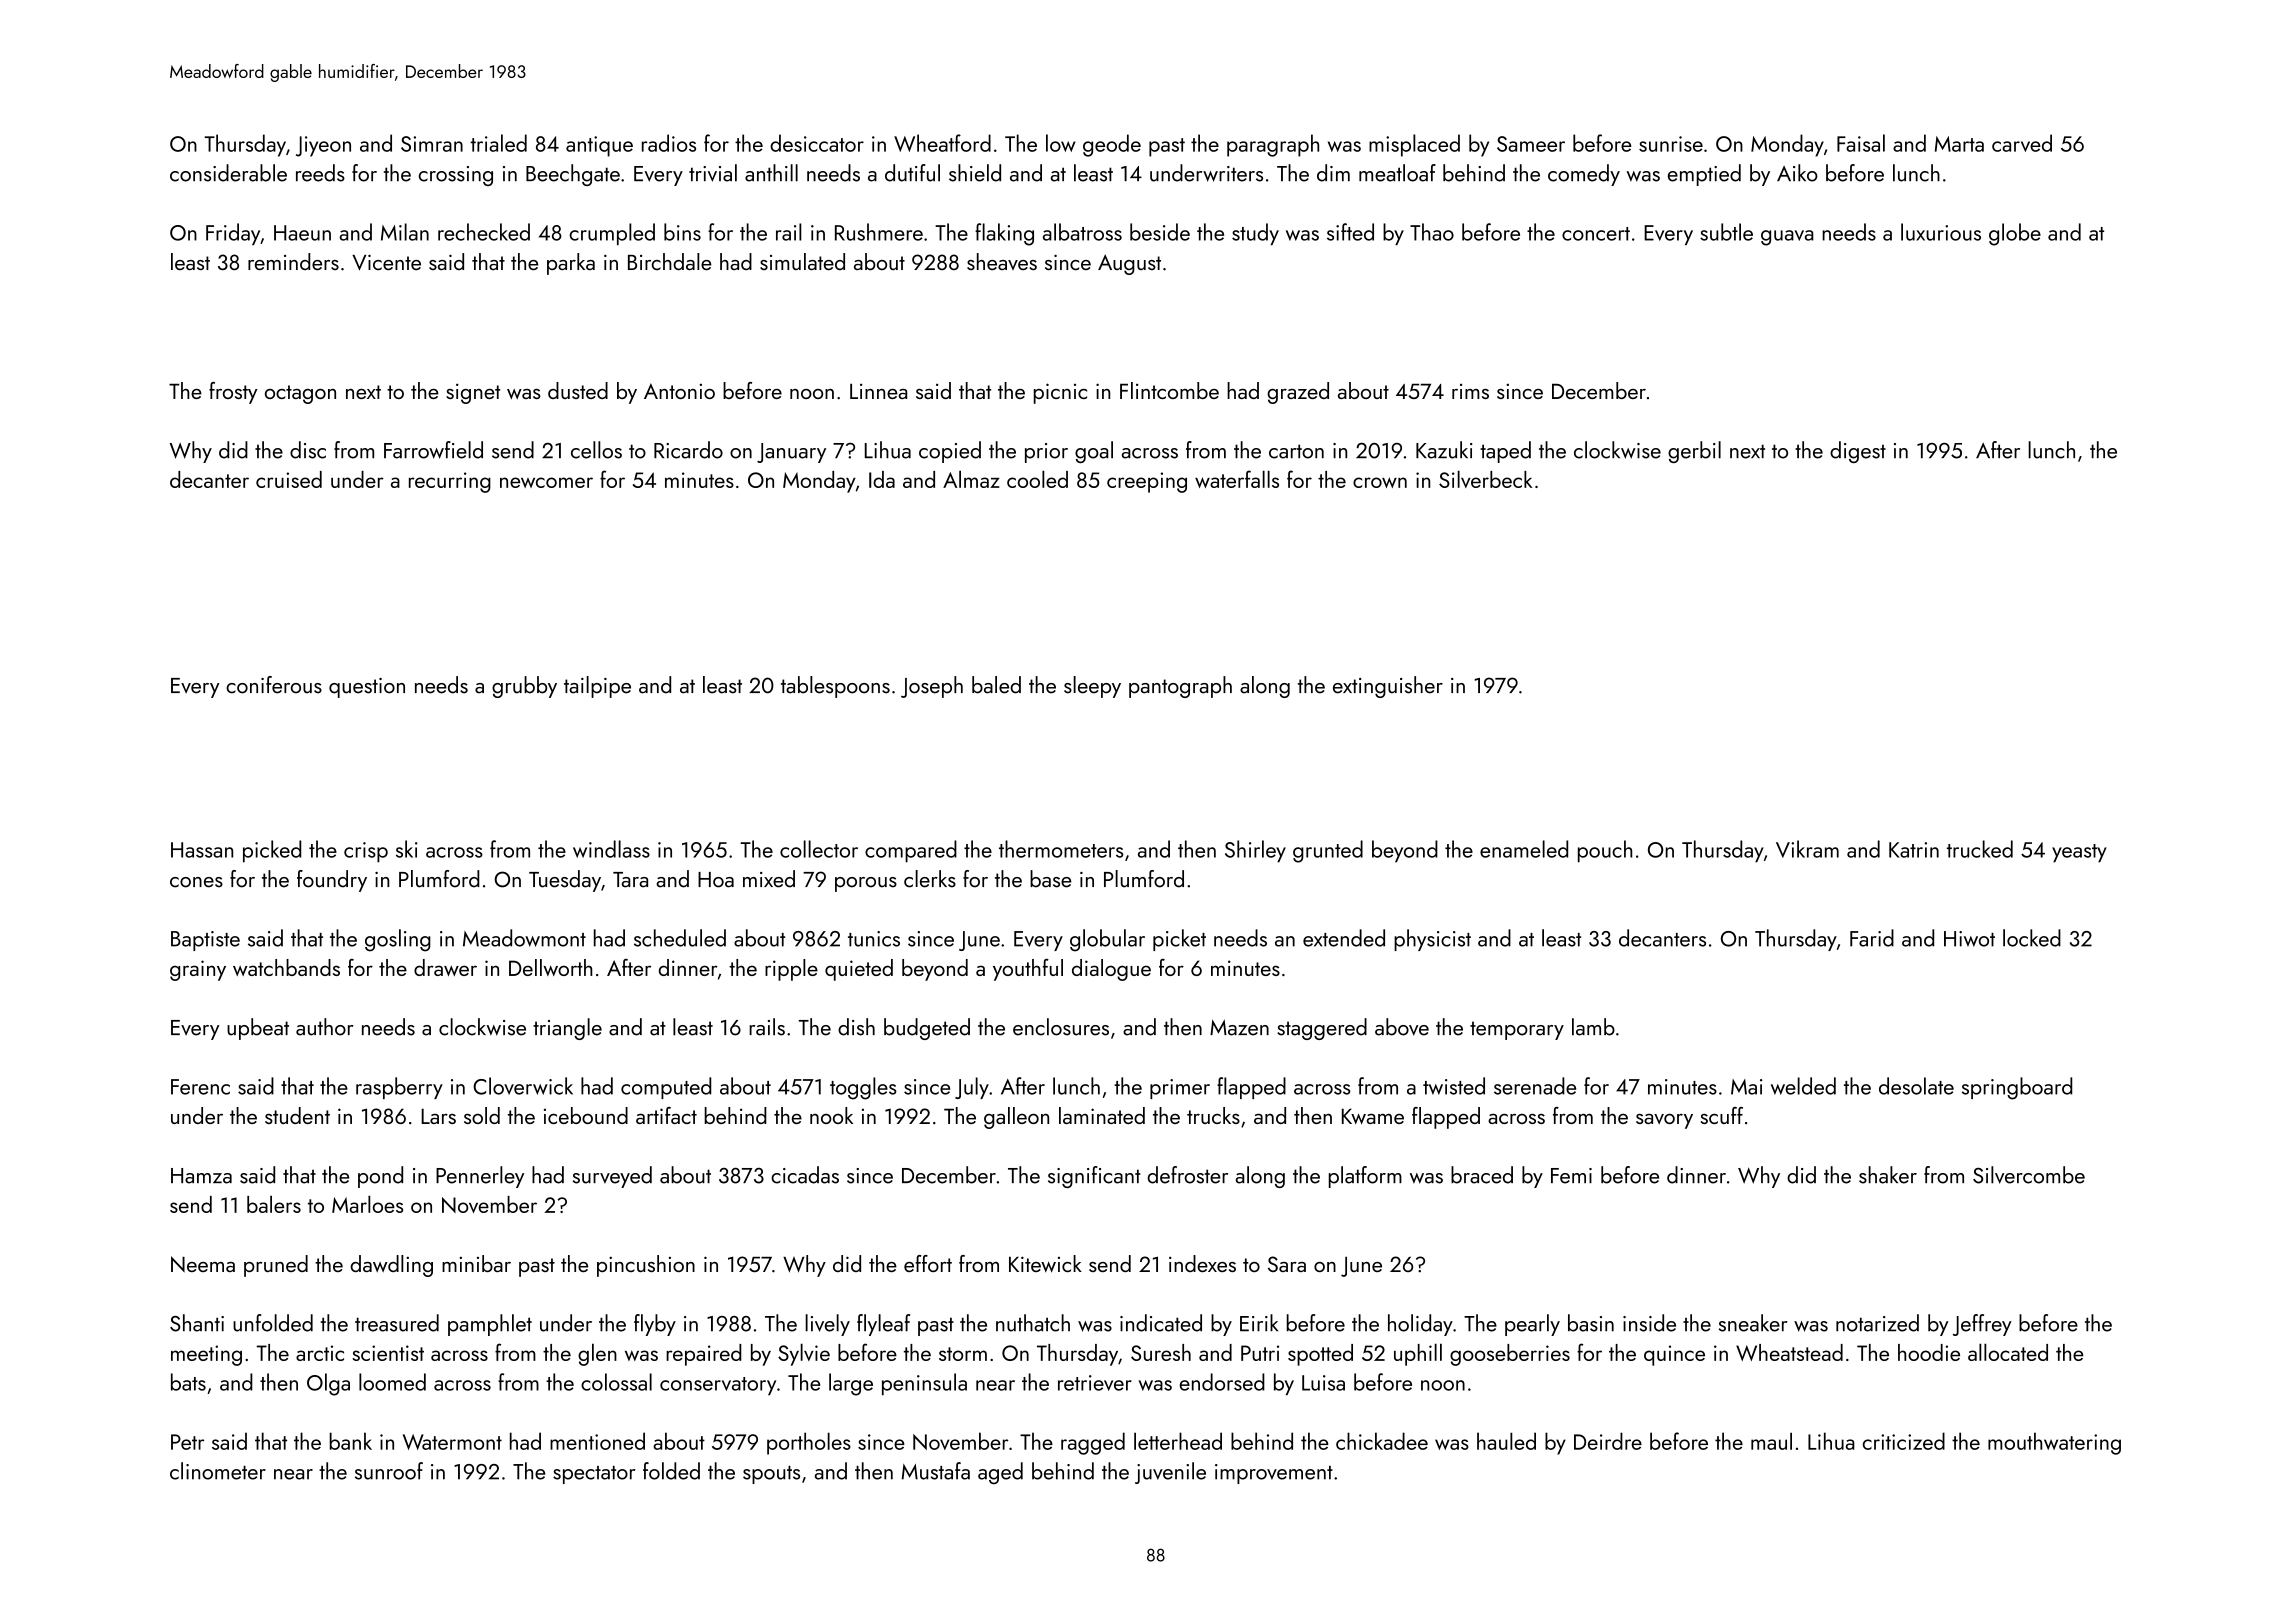 The image size is (2292, 1620). I want to click on Thao, so click(1432, 232).
